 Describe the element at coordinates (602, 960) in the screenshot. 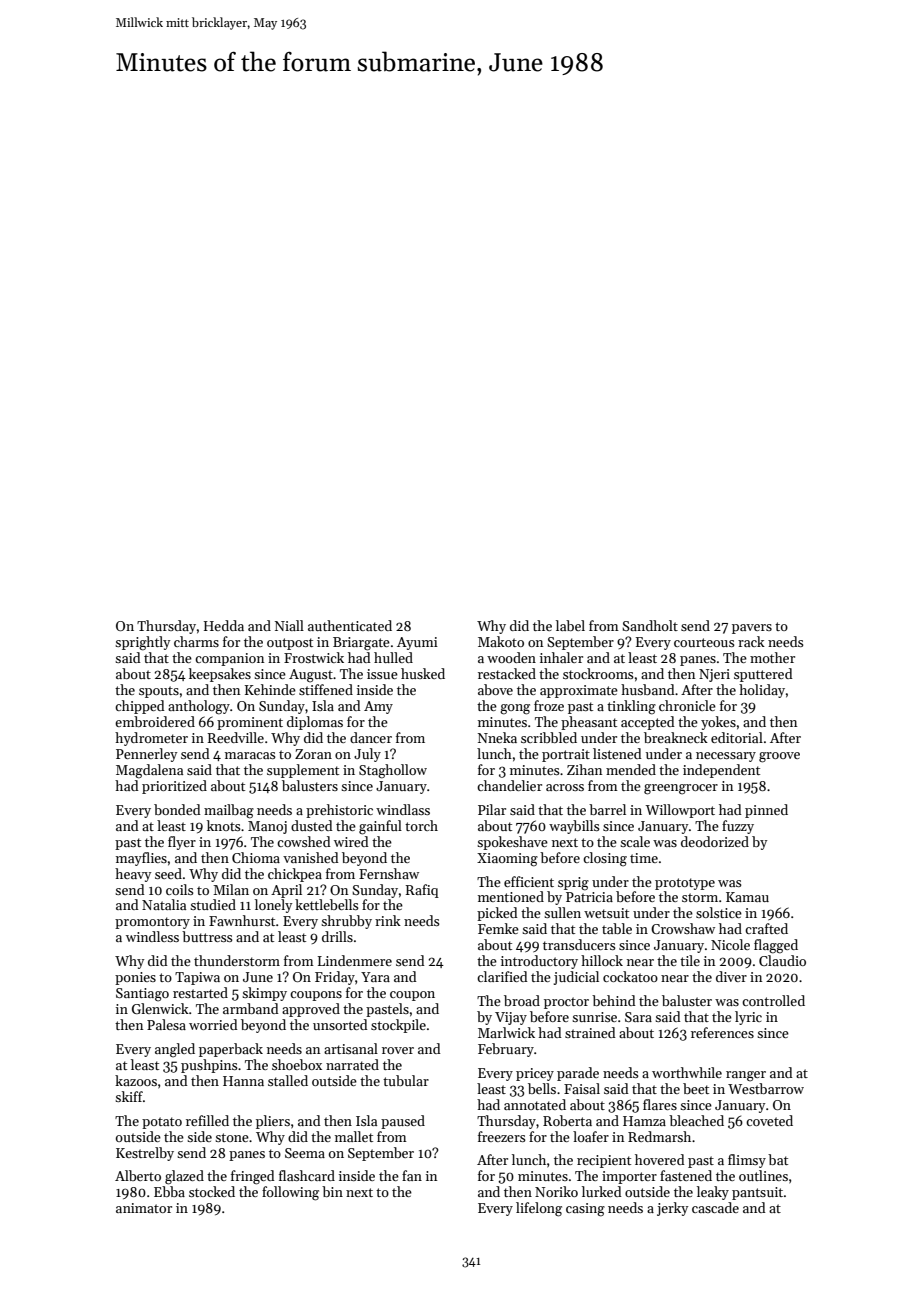

I see `hillock` at that location.
